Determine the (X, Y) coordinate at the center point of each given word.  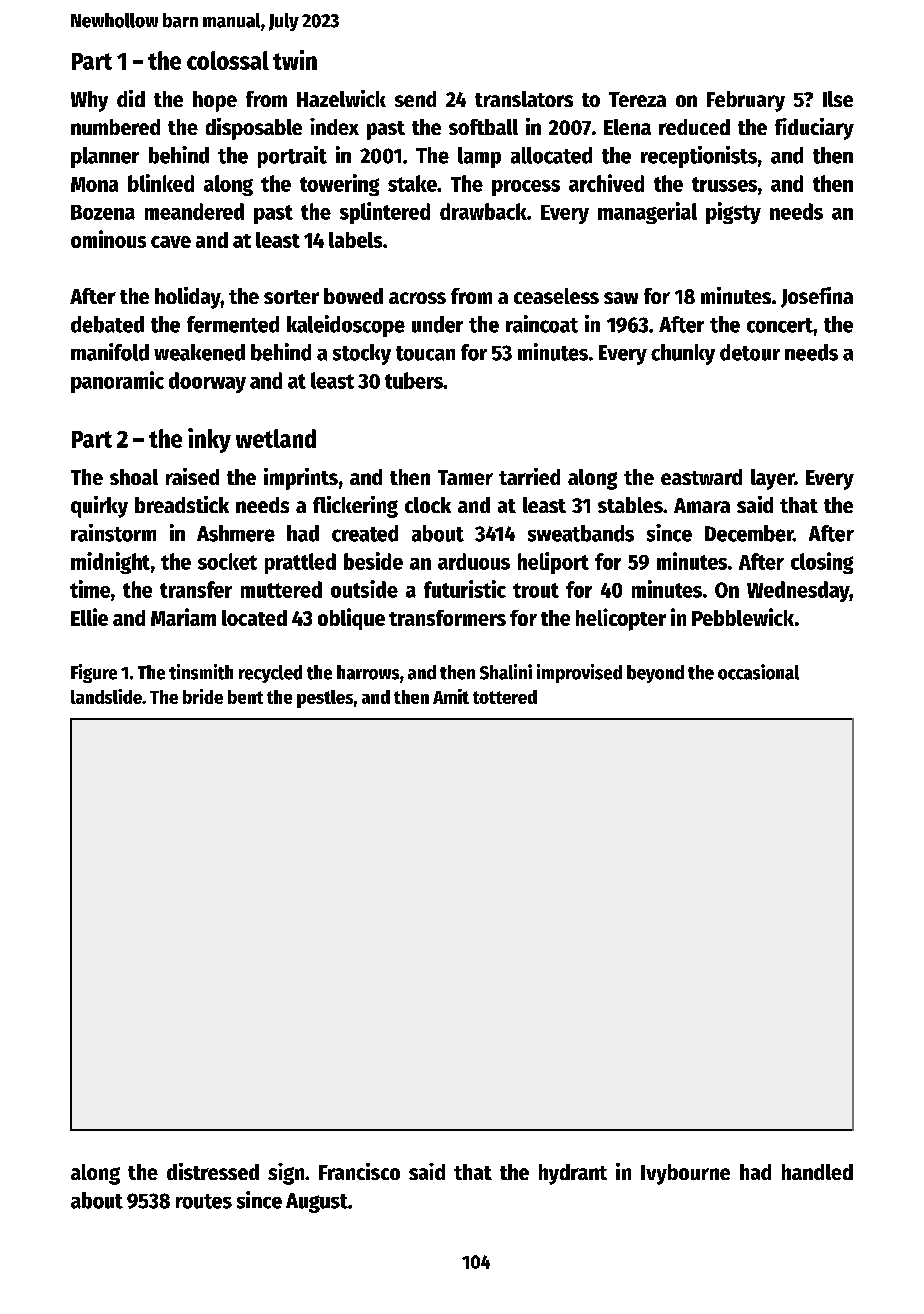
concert (780, 325)
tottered (505, 697)
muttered (281, 589)
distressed (213, 1171)
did (131, 98)
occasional (758, 672)
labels (355, 240)
